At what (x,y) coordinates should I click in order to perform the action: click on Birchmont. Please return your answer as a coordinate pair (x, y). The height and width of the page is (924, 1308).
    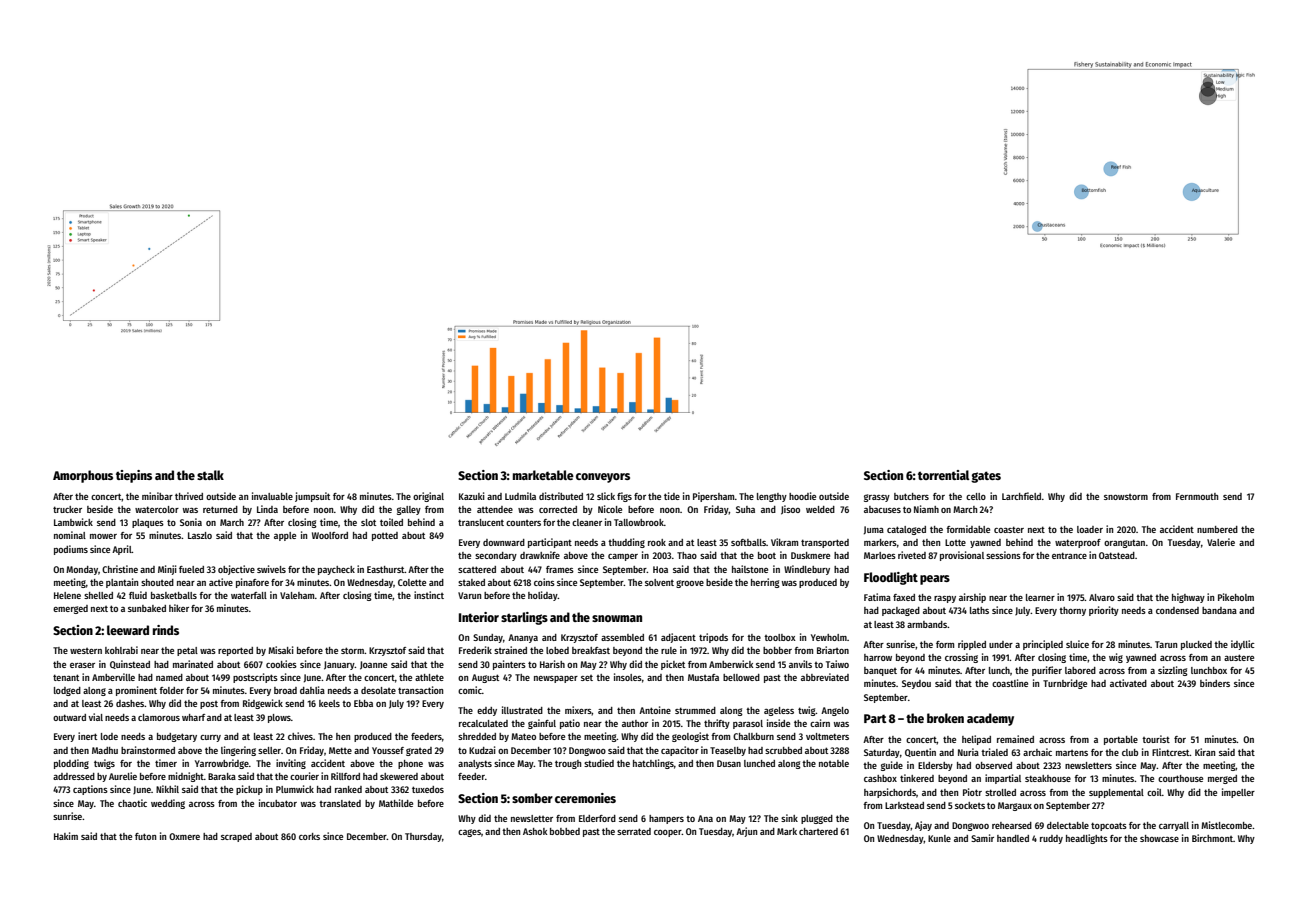
    Looking at the image, I should click on (1212, 838).
